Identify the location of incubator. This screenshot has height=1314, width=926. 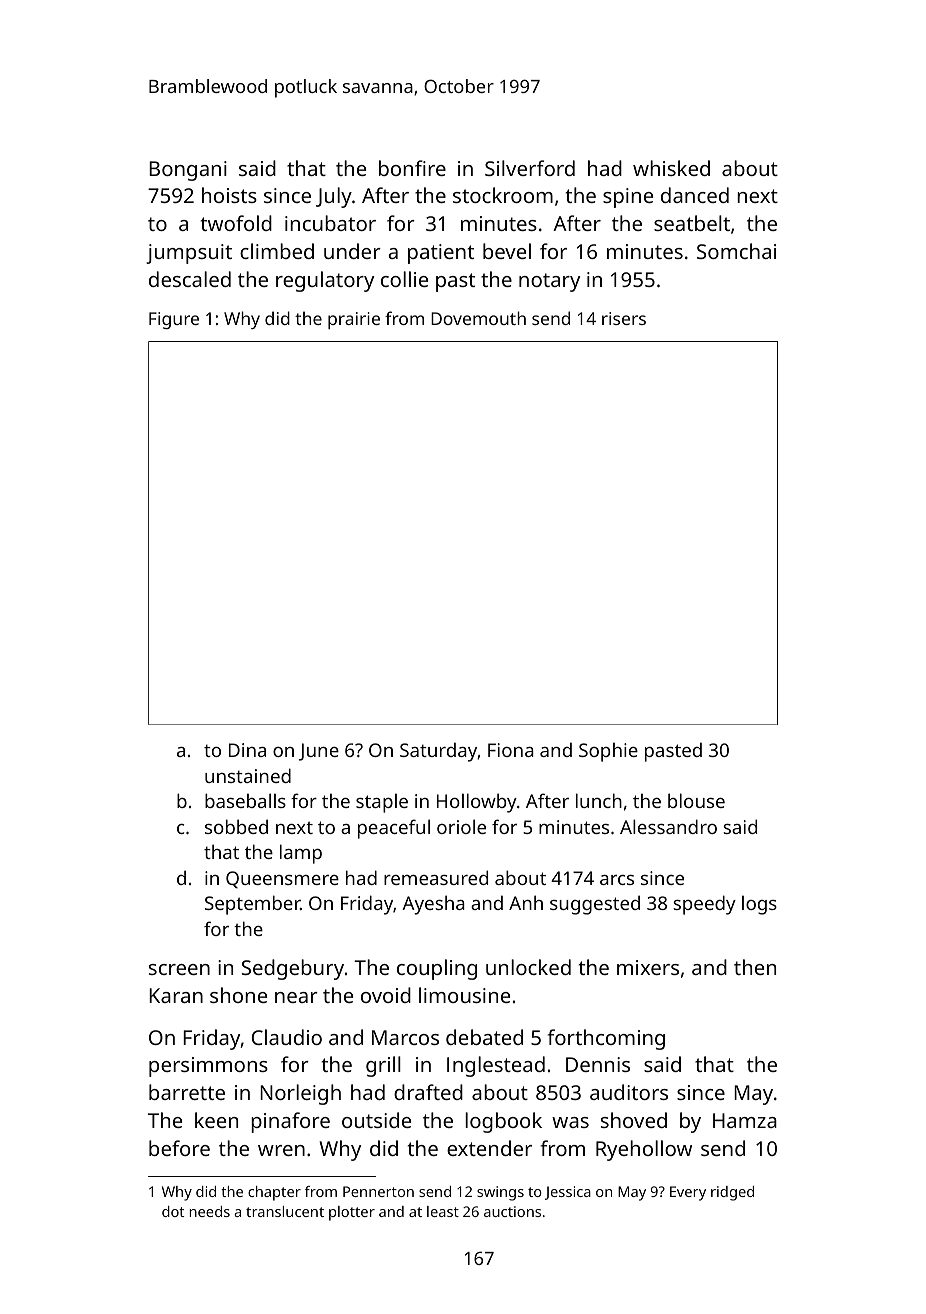
(330, 223).
